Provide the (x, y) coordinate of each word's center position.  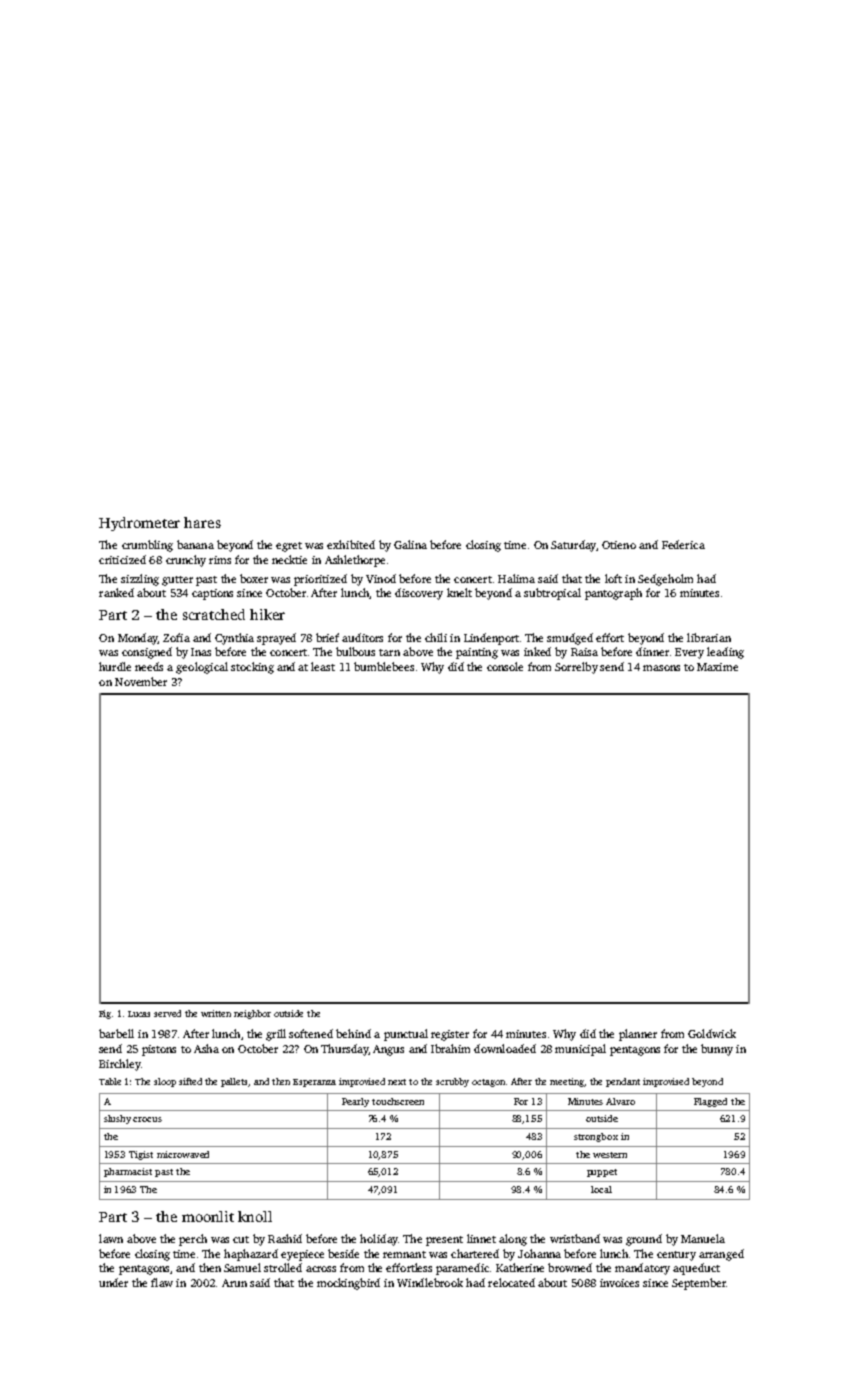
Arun (234, 1283)
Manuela (703, 1238)
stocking (252, 668)
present (444, 1241)
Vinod (381, 578)
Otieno (619, 545)
